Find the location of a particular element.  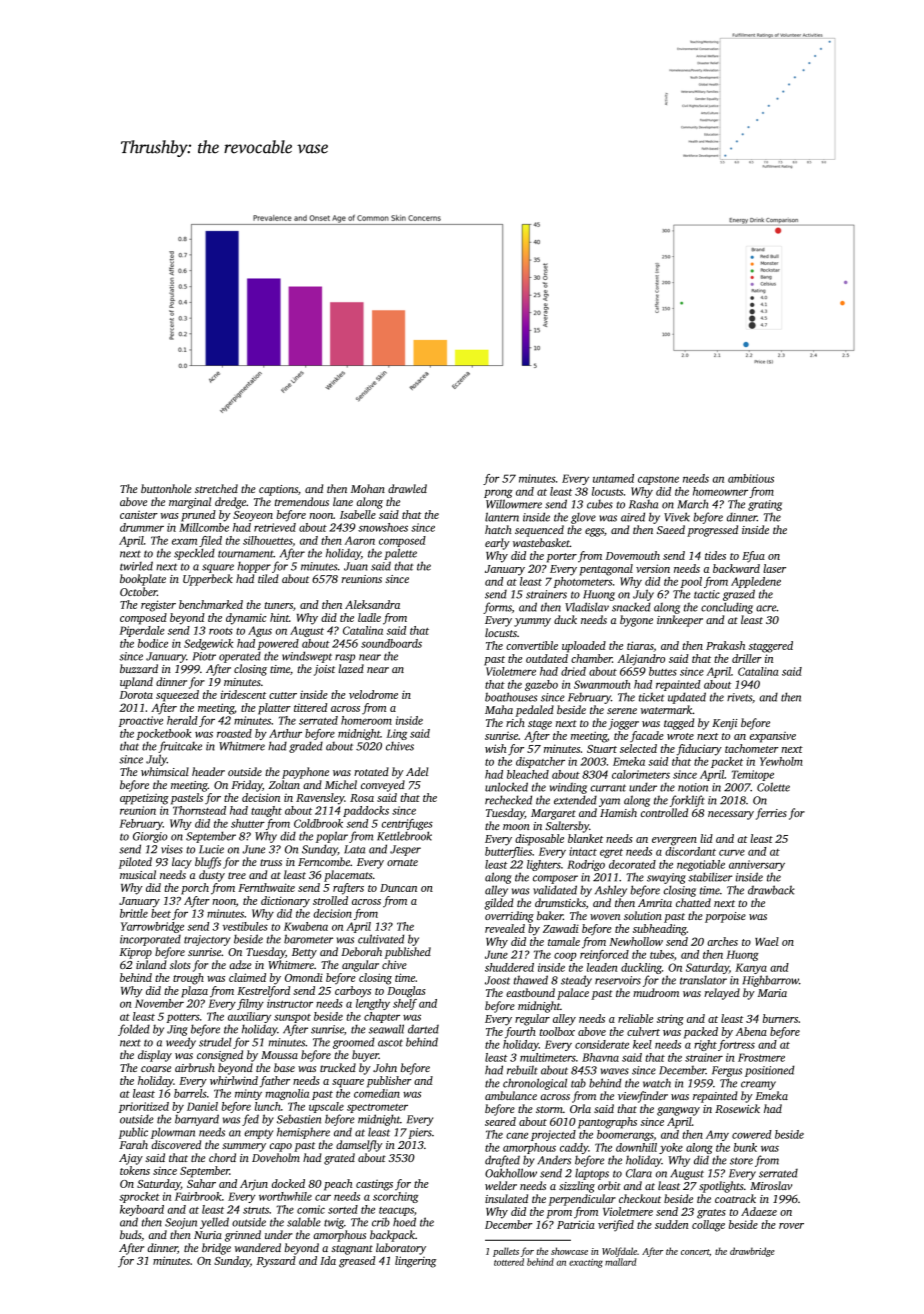

stretched is located at coordinates (216, 488).
